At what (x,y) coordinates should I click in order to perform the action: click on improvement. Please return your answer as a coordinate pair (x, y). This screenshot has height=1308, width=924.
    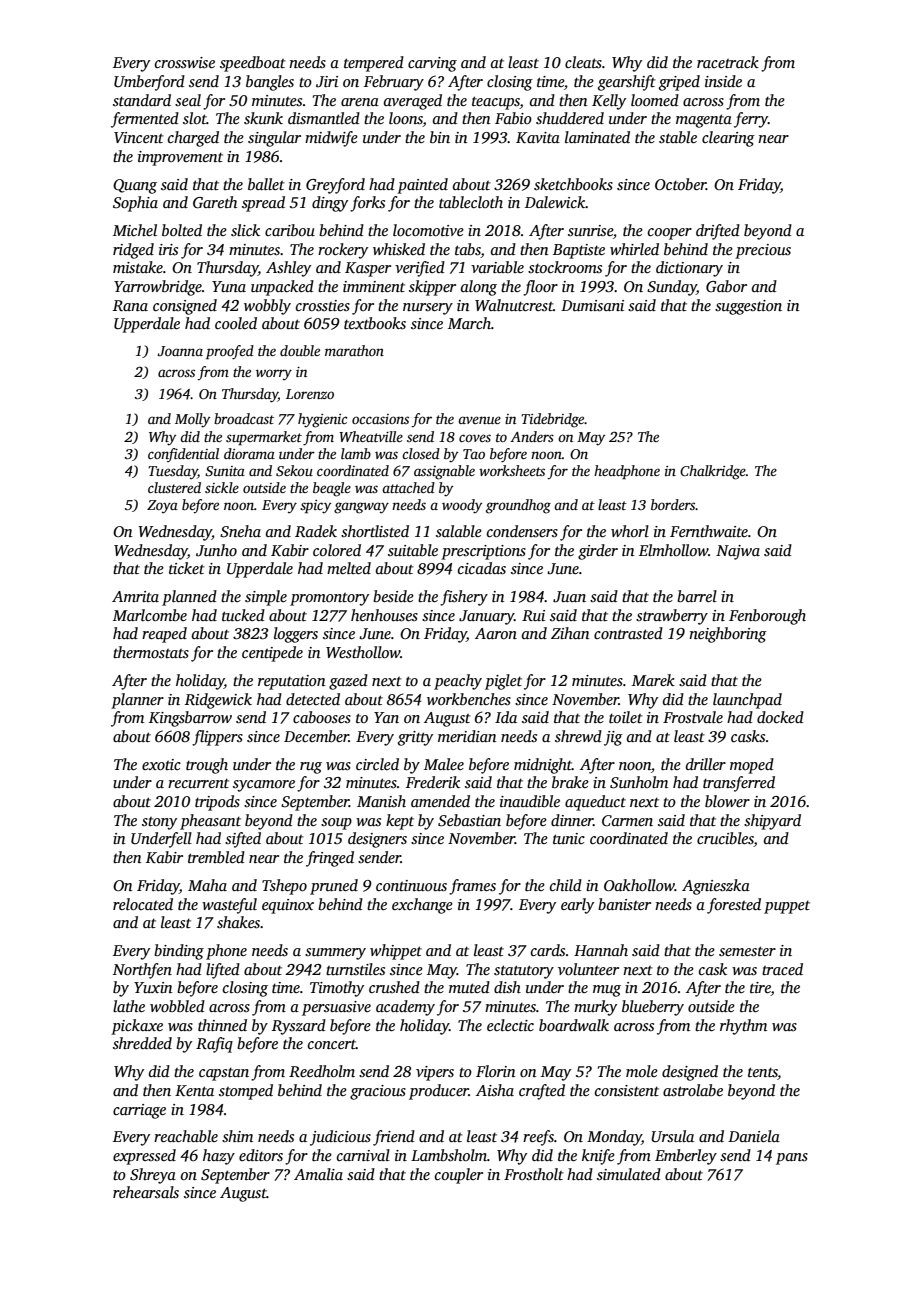
    Looking at the image, I should click on (180, 158).
